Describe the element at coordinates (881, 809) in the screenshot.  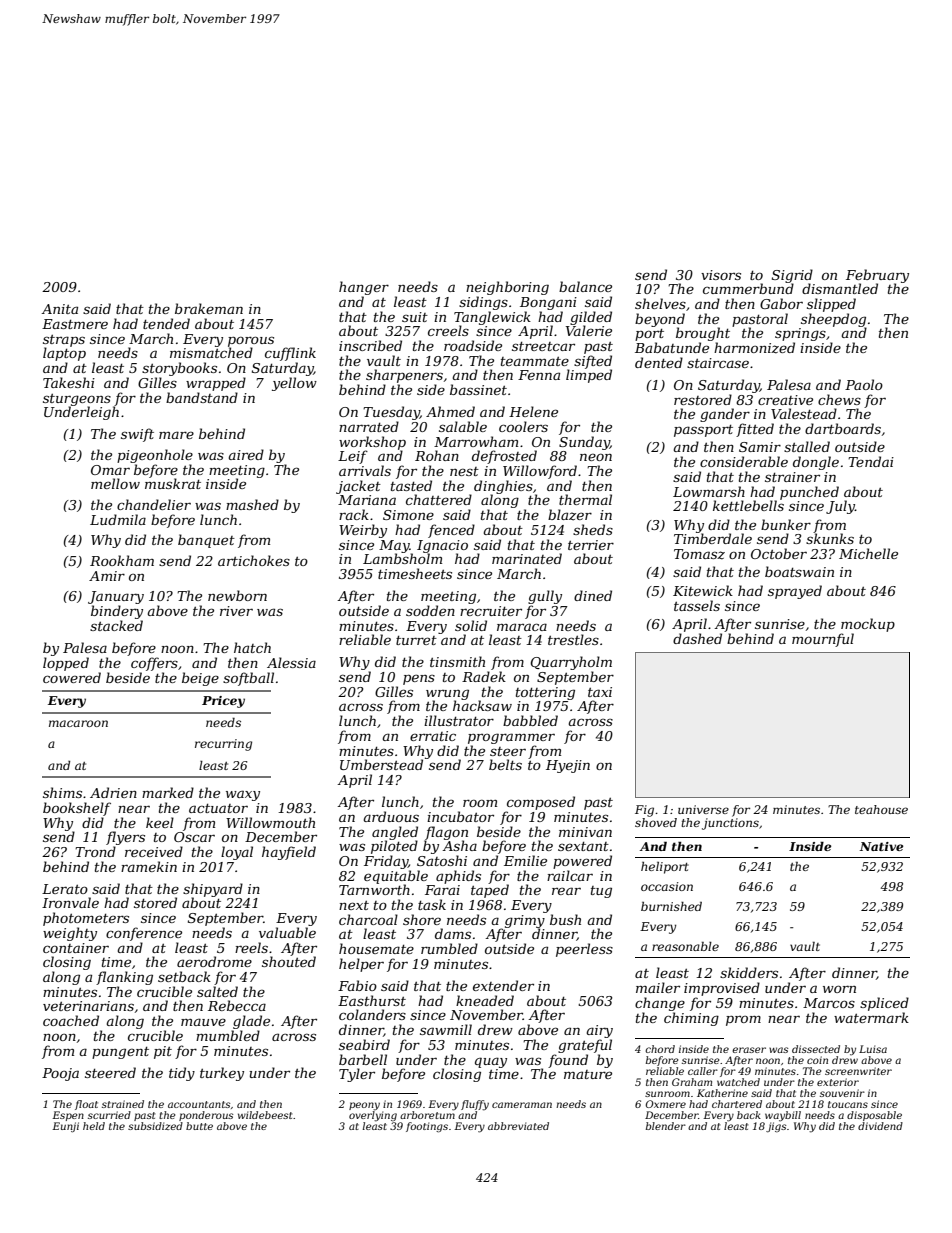
I see `teahouse` at that location.
